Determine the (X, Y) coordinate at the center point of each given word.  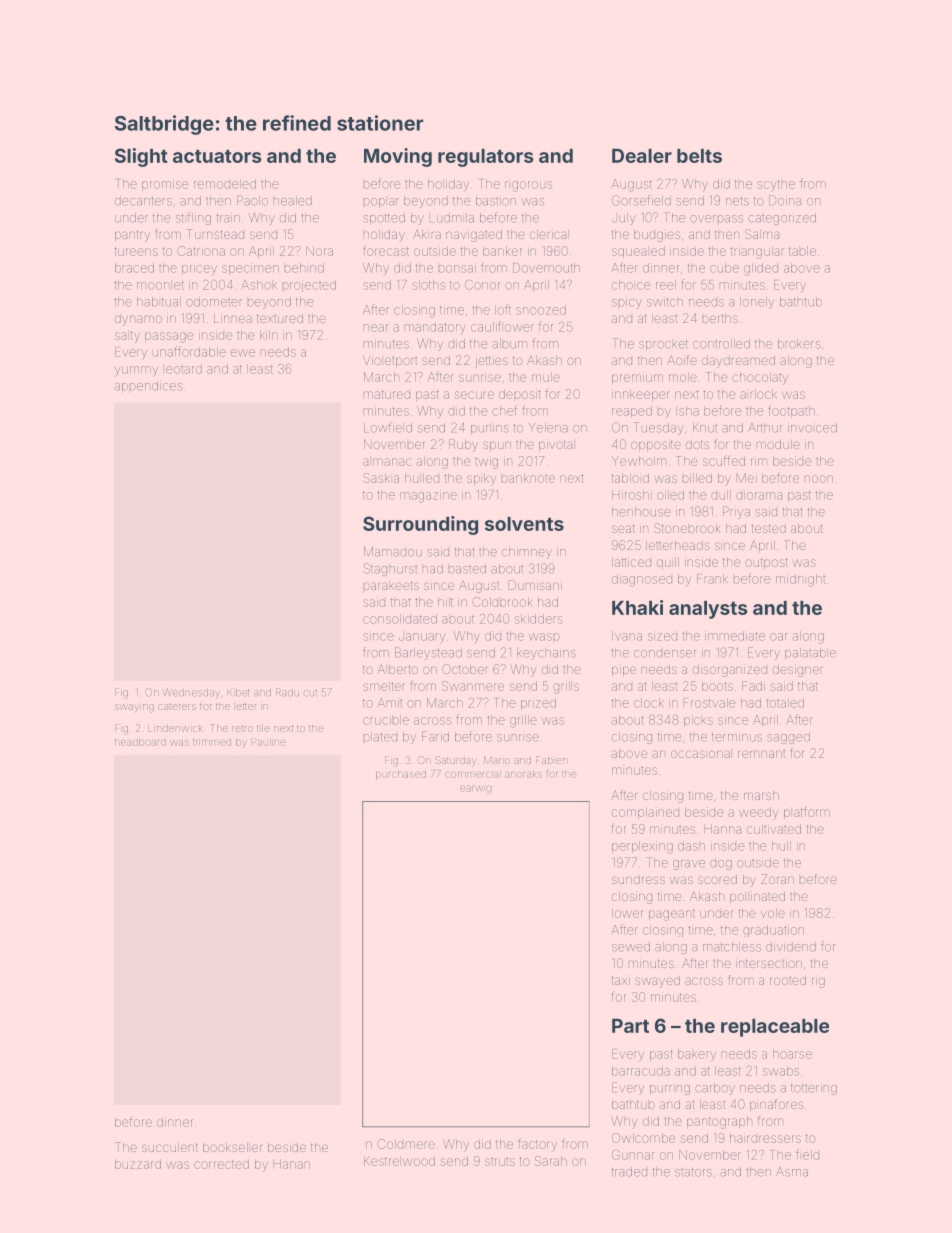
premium (637, 378)
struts (500, 1162)
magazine (428, 496)
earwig (475, 790)
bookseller (233, 1147)
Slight (141, 157)
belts (699, 156)
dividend (791, 947)
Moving (398, 157)
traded (629, 1172)
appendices (148, 387)
